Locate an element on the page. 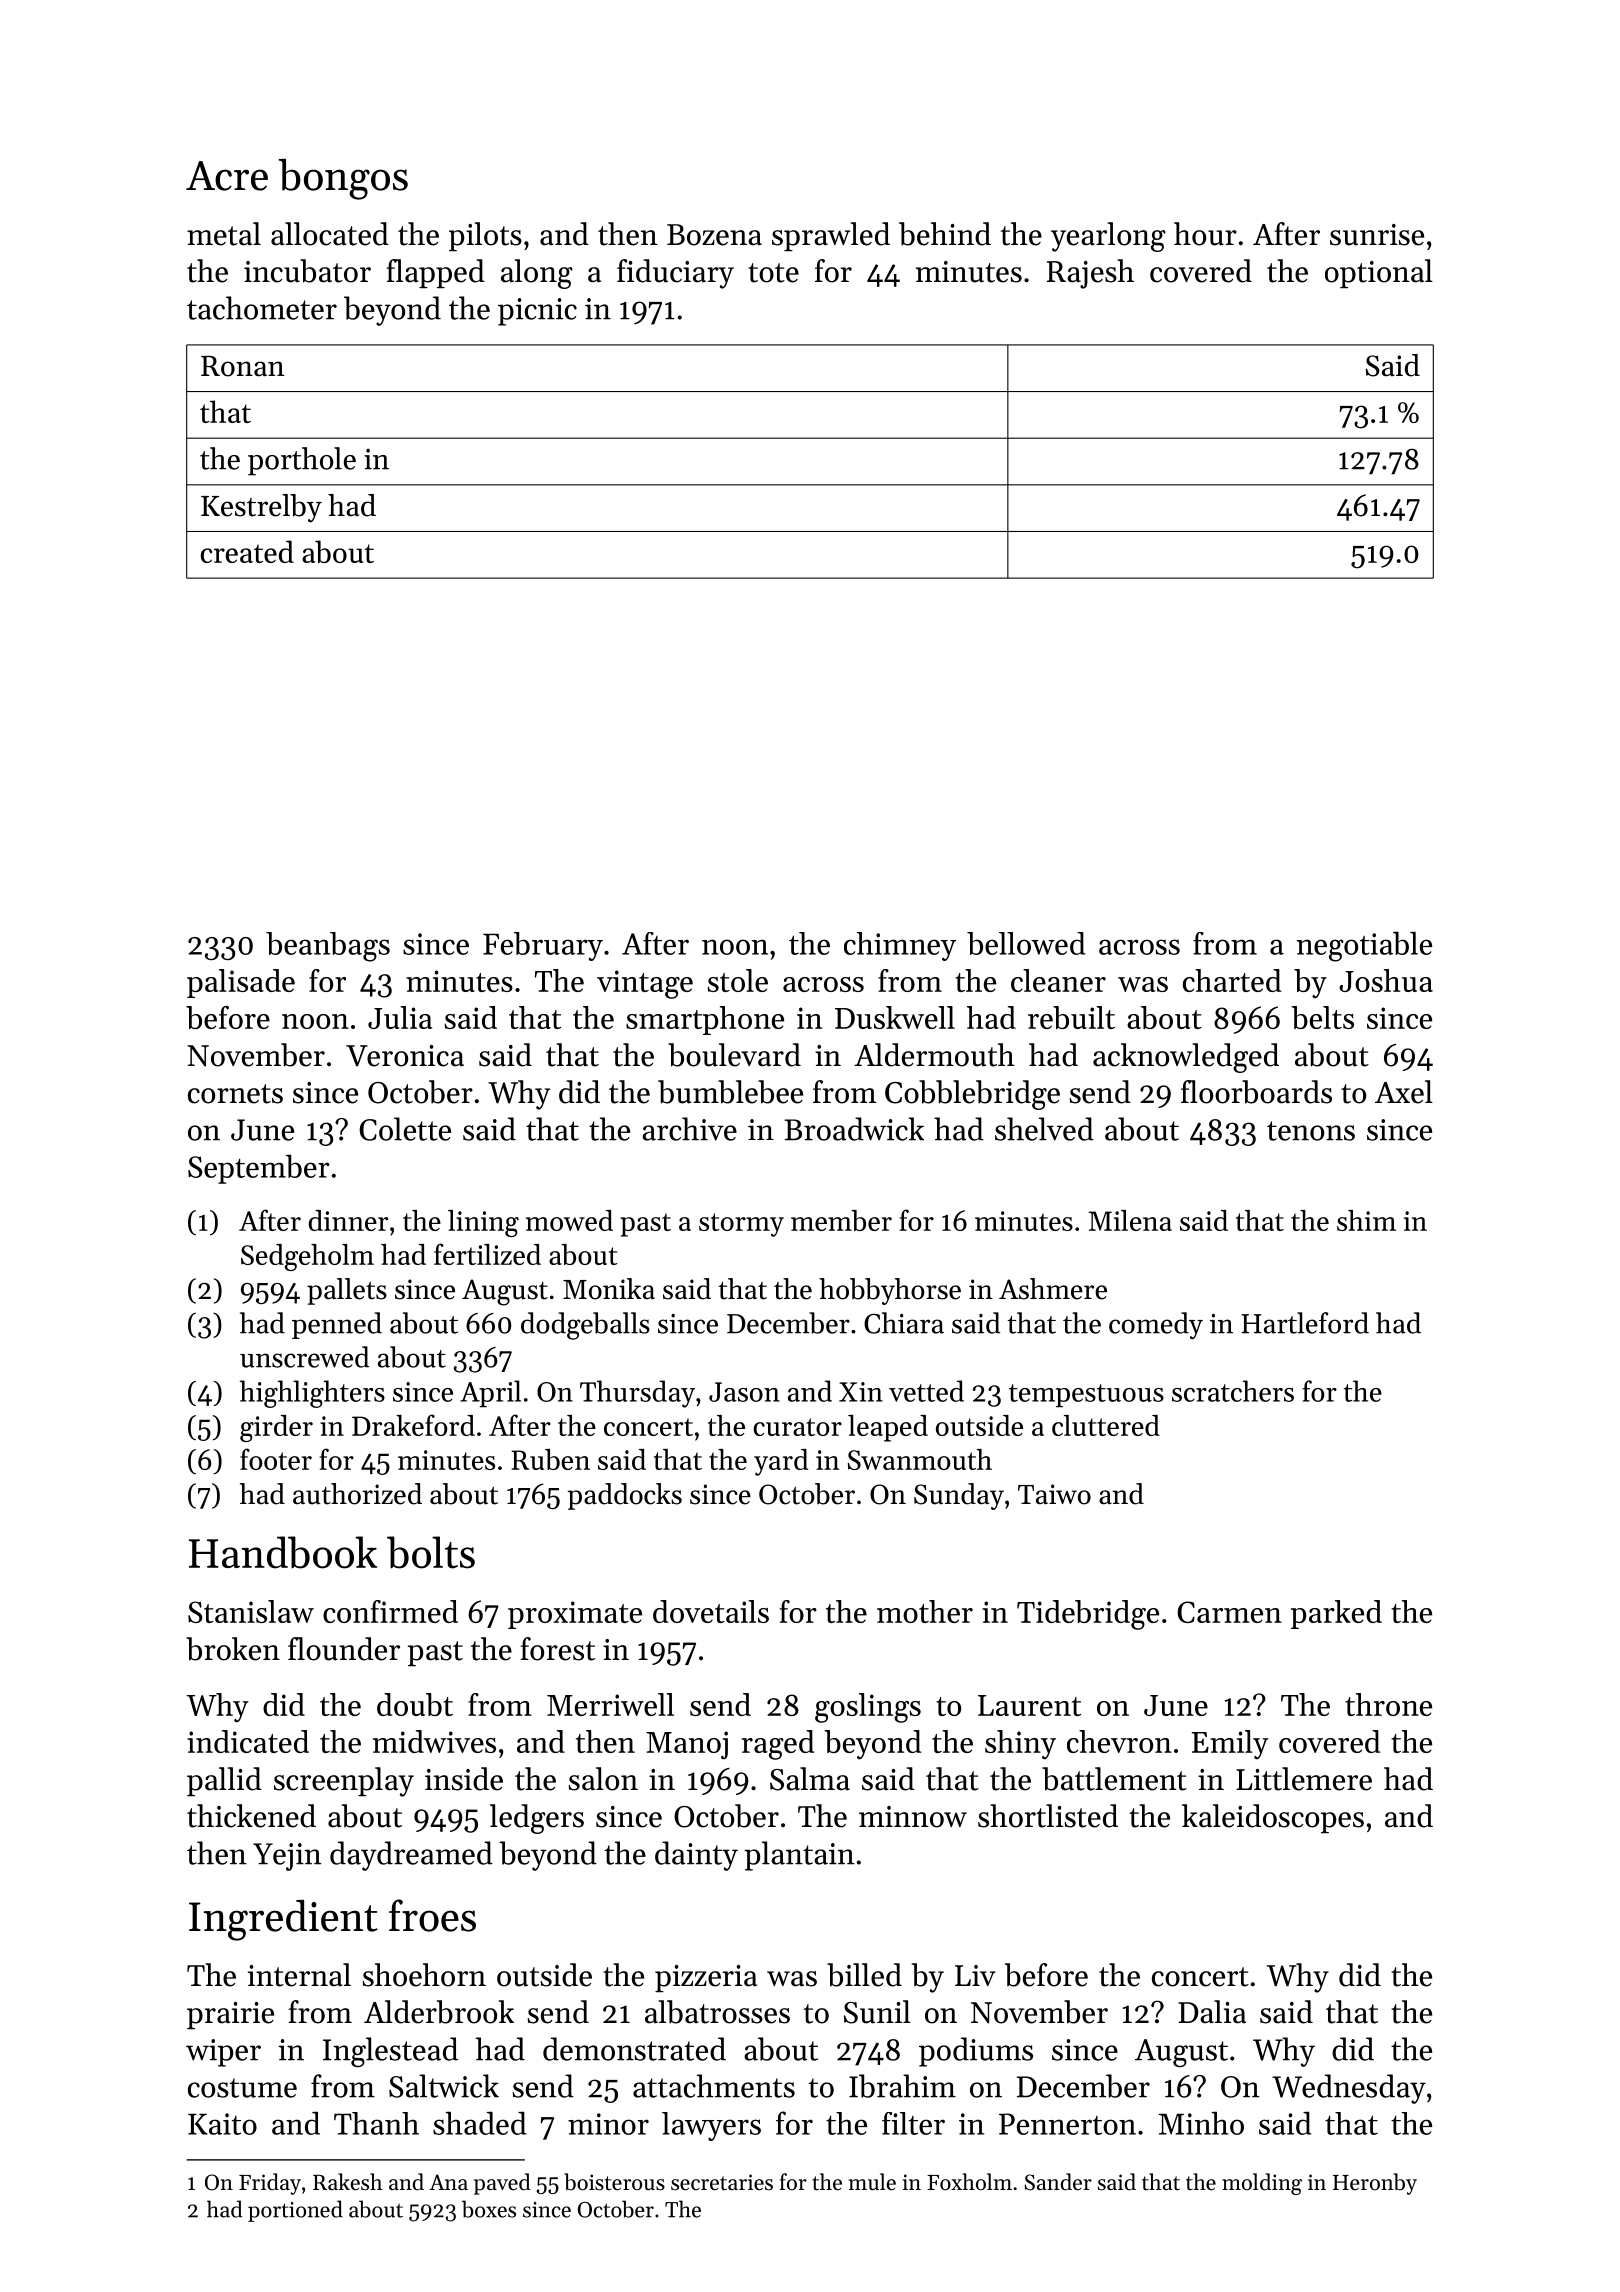  dovetails is located at coordinates (711, 1611).
